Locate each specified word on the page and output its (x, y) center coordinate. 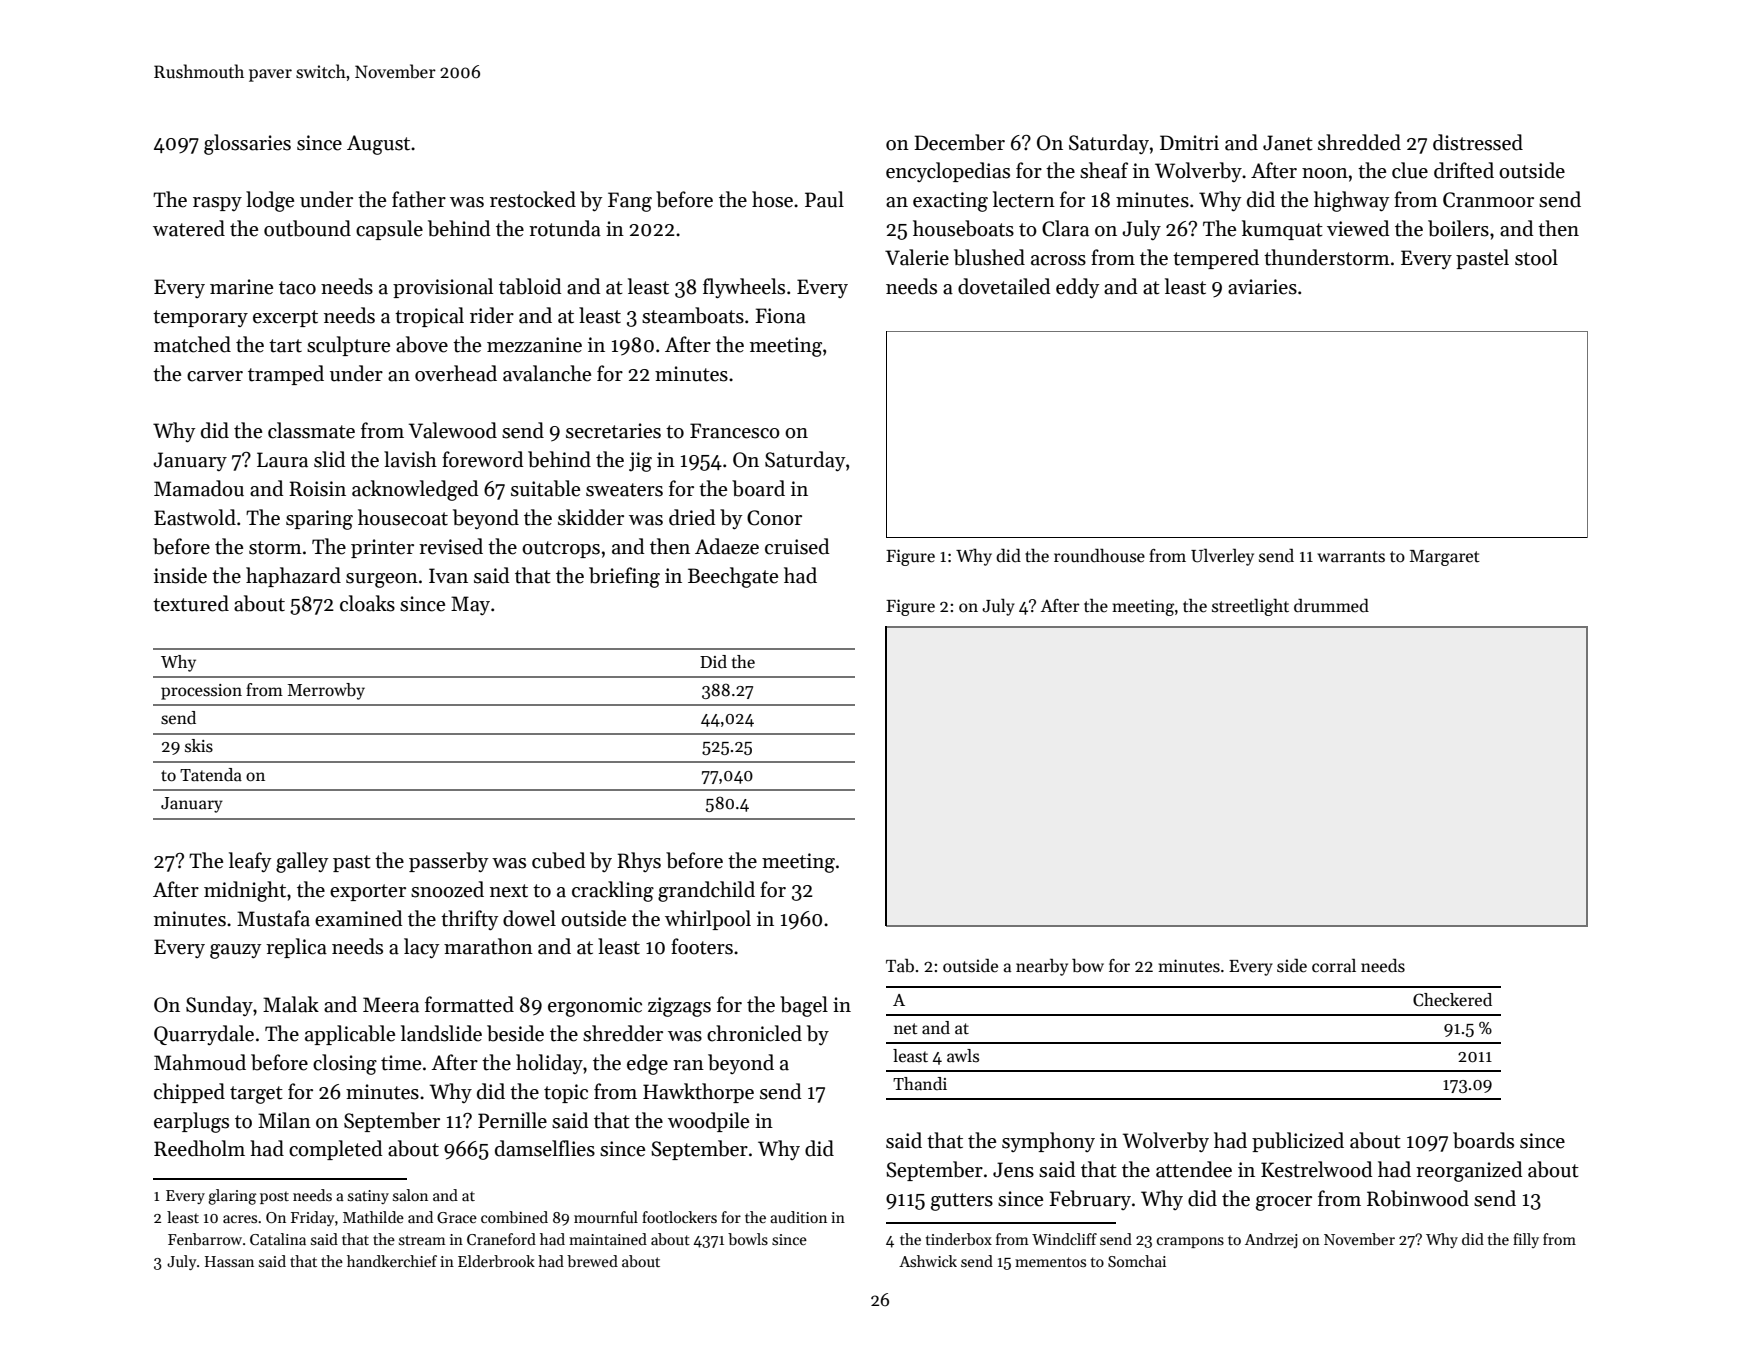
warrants (1351, 557)
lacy (421, 948)
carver (215, 376)
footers (702, 946)
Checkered (1452, 1000)
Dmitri (1189, 143)
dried (692, 517)
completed (336, 1150)
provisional (443, 288)
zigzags (679, 1007)
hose (772, 199)
